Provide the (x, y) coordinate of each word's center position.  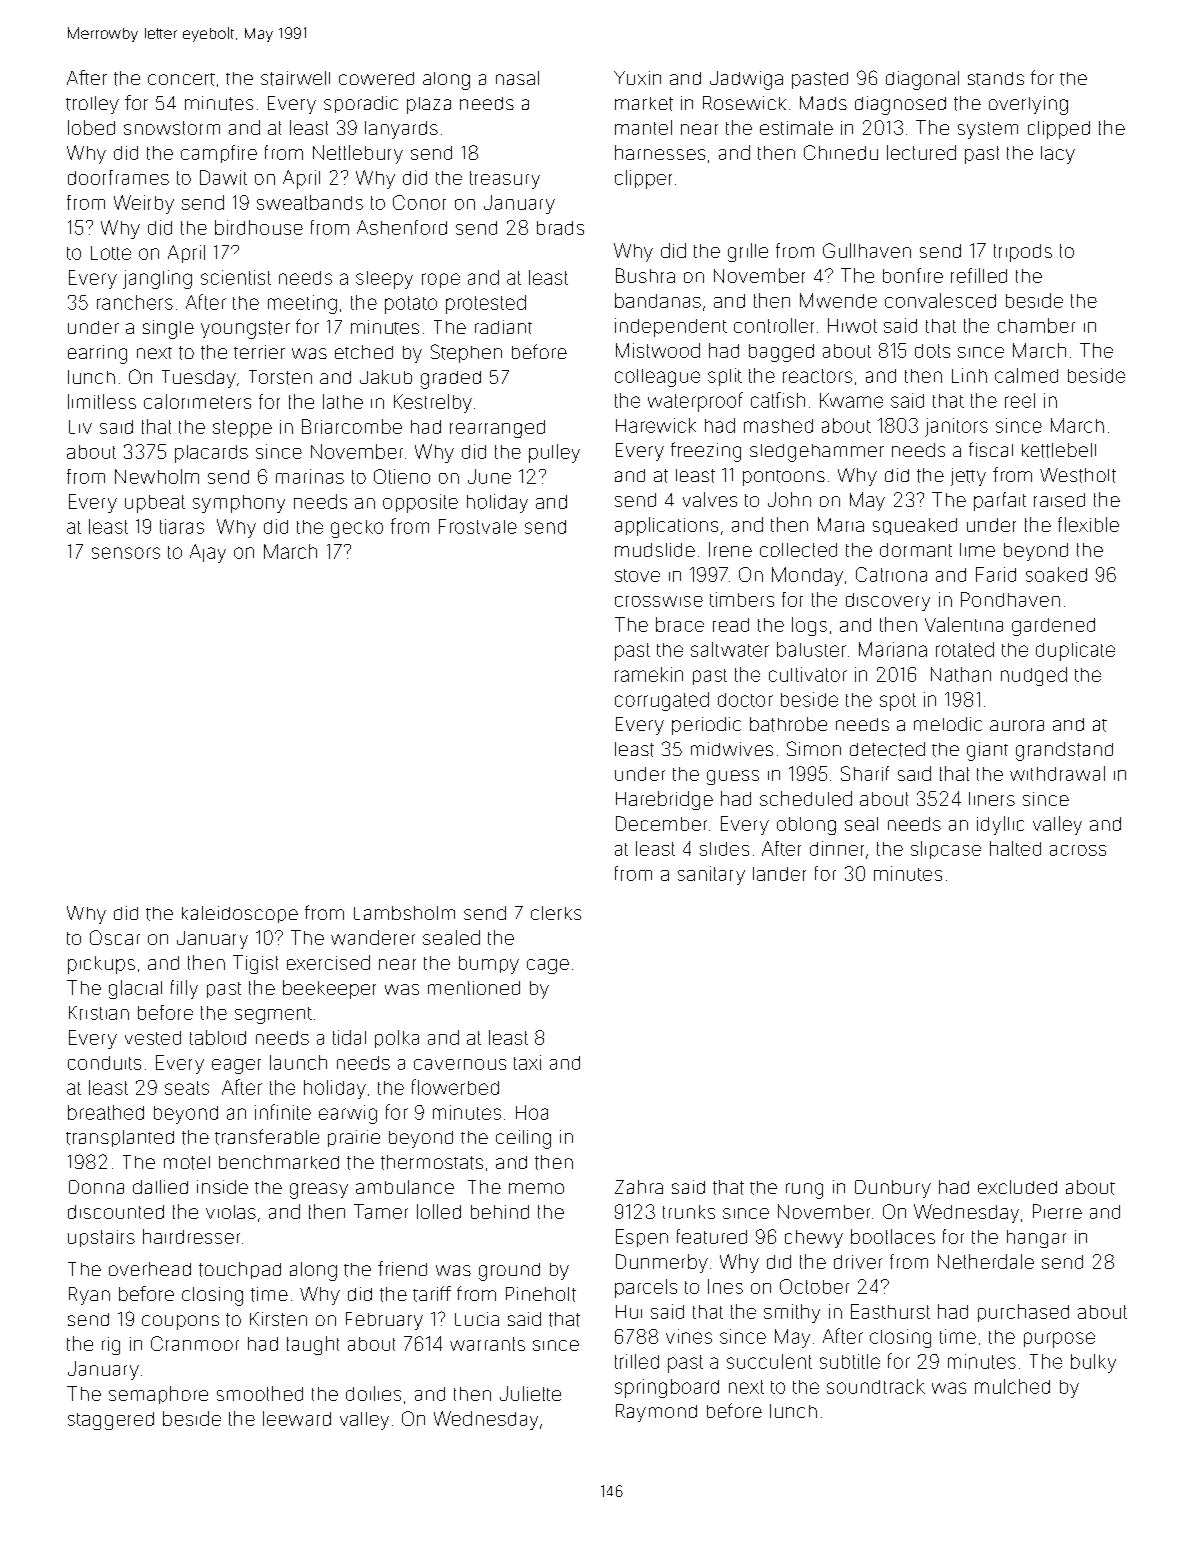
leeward (297, 1418)
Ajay (208, 553)
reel (1020, 400)
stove (637, 575)
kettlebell (1059, 450)
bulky (1093, 1363)
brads (560, 228)
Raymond (656, 1413)
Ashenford (402, 227)
